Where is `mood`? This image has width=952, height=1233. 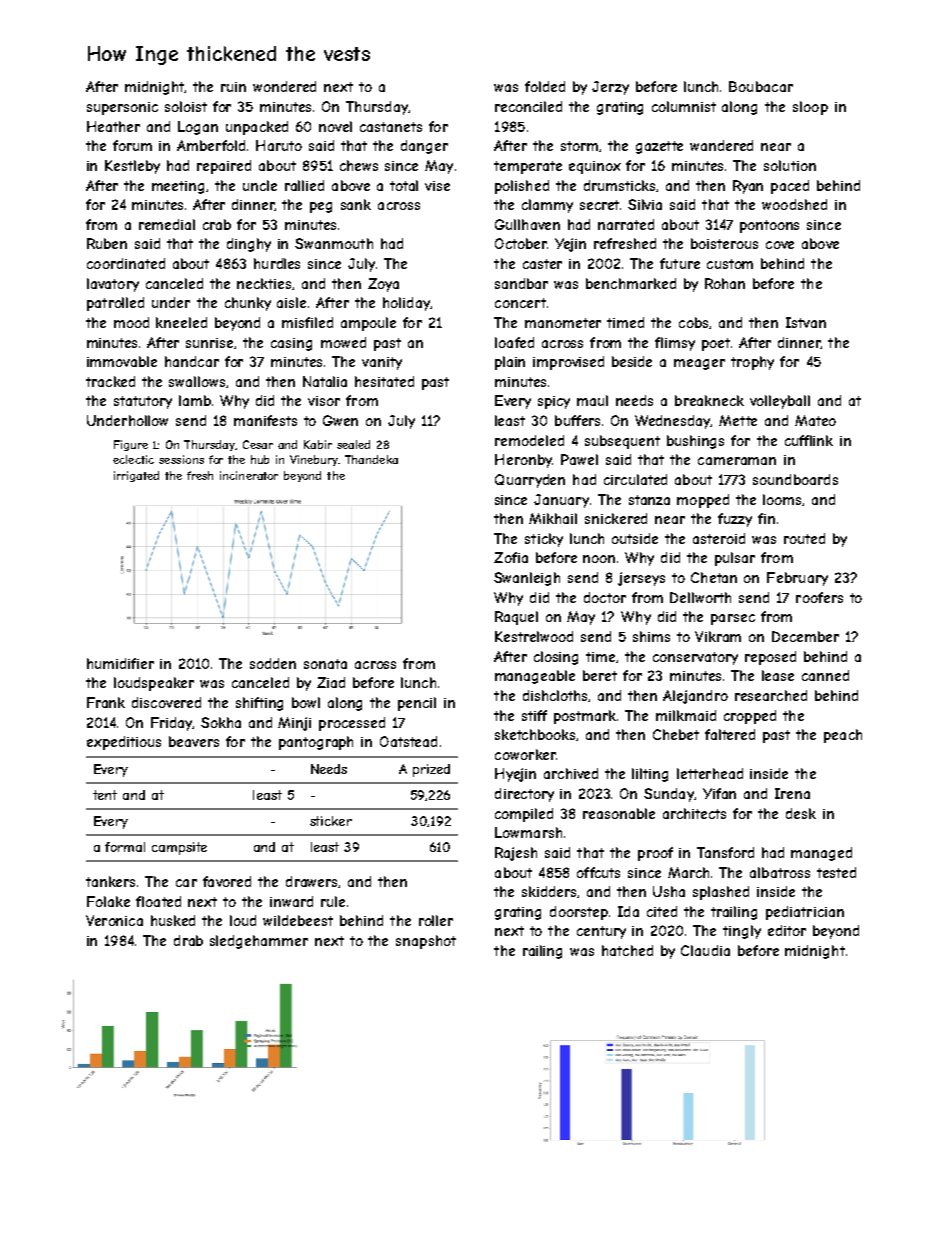 mood is located at coordinates (131, 322).
